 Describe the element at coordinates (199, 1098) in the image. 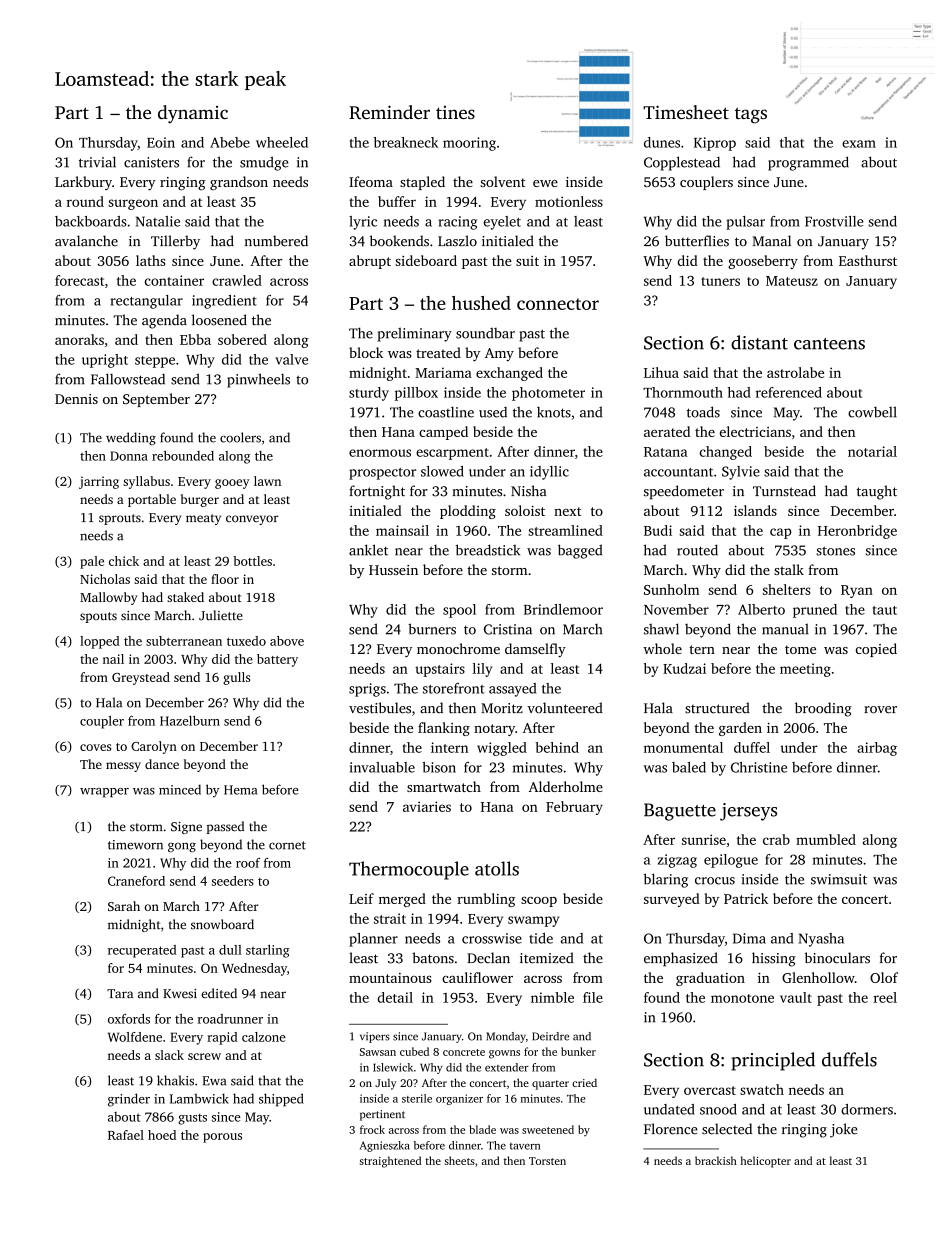

I see `Lambwick` at that location.
